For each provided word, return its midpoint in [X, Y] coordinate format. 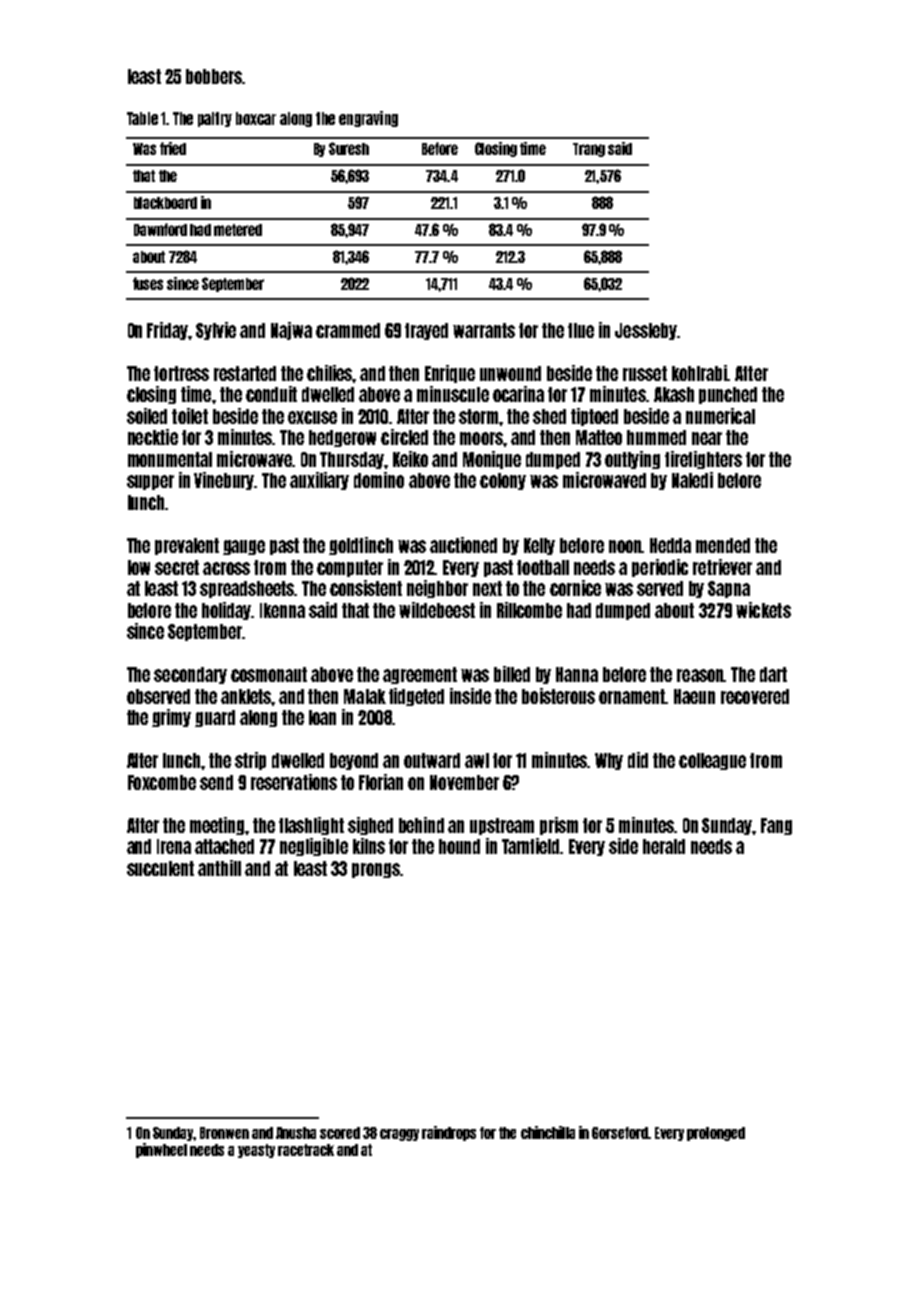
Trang [589, 150]
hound [459, 846]
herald [664, 846]
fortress [181, 373]
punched [728, 395]
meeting [217, 826]
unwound [510, 373]
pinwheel [161, 1150]
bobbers [214, 76]
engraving [368, 119]
